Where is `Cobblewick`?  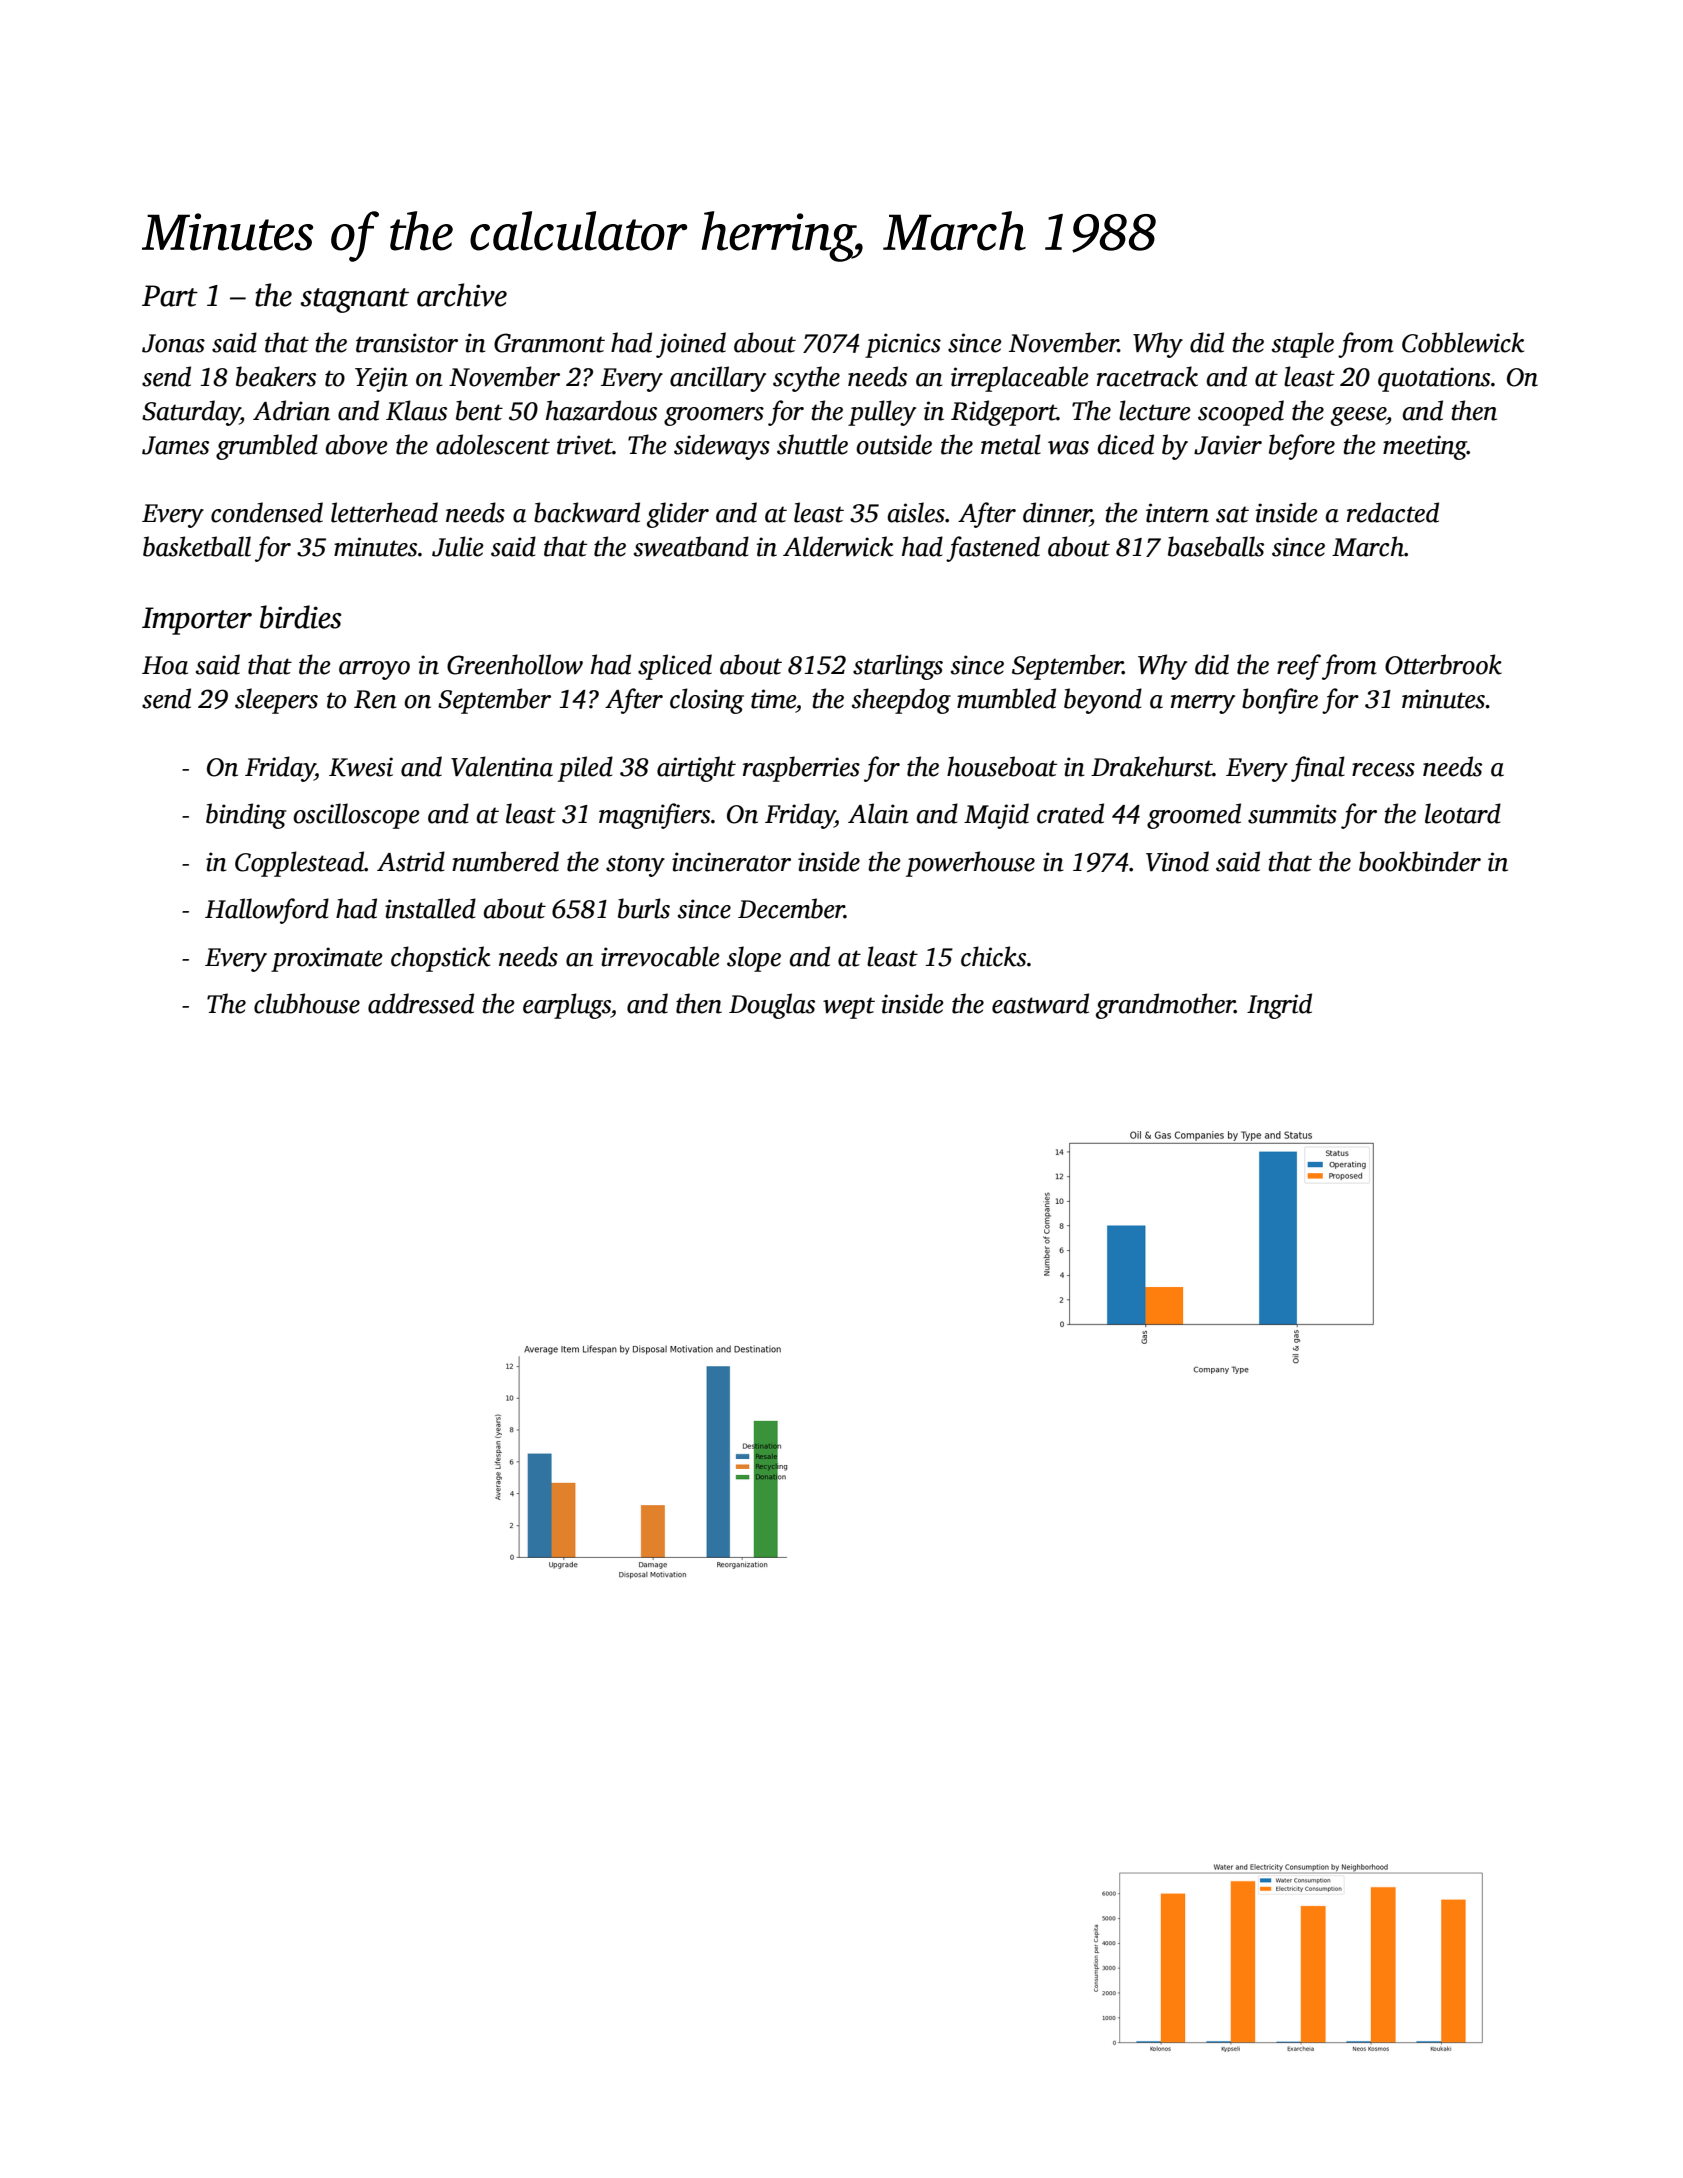
Cobblewick is located at coordinates (1463, 342).
